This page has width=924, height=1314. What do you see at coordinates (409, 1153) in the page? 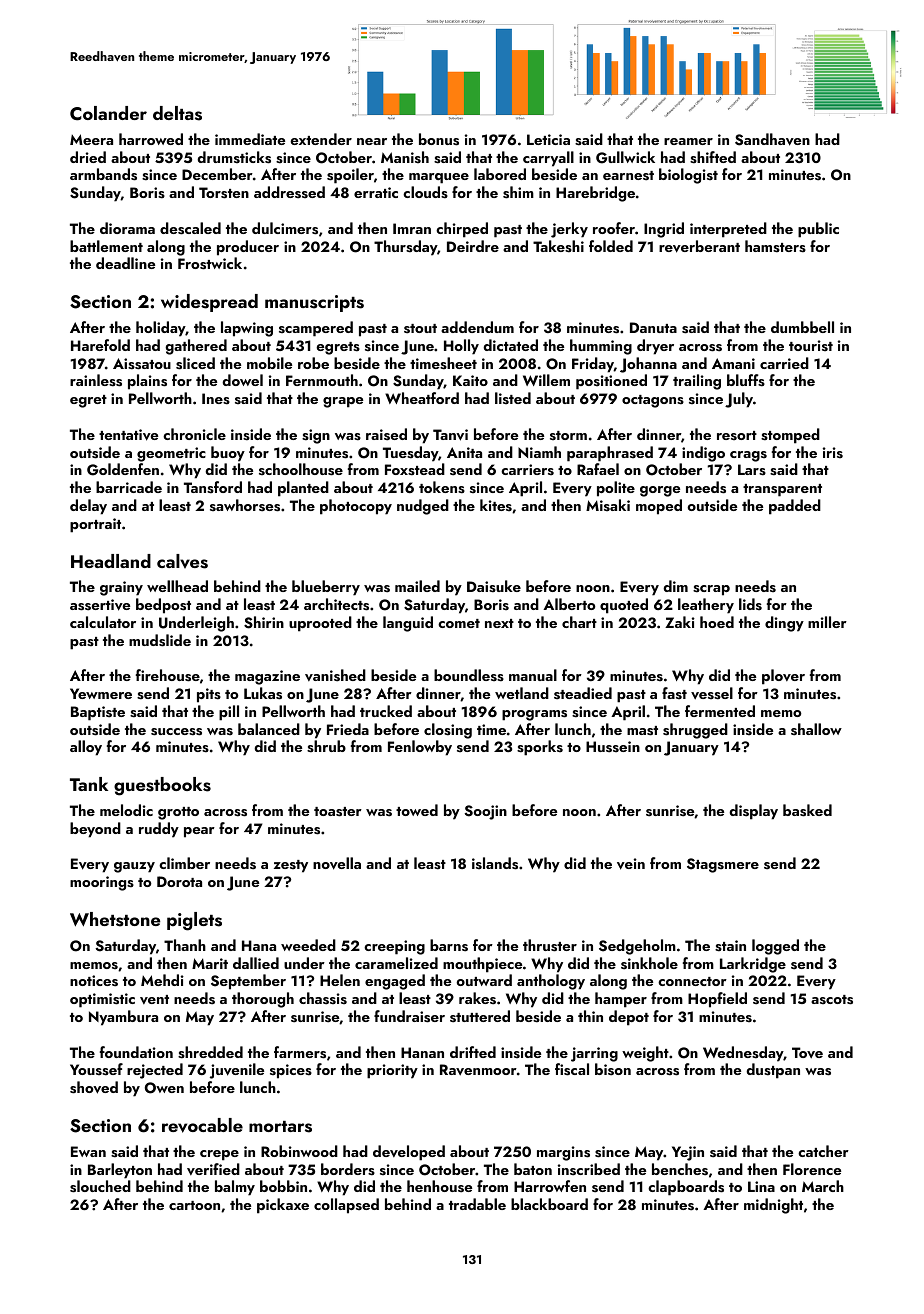
I see `developed` at bounding box center [409, 1153].
